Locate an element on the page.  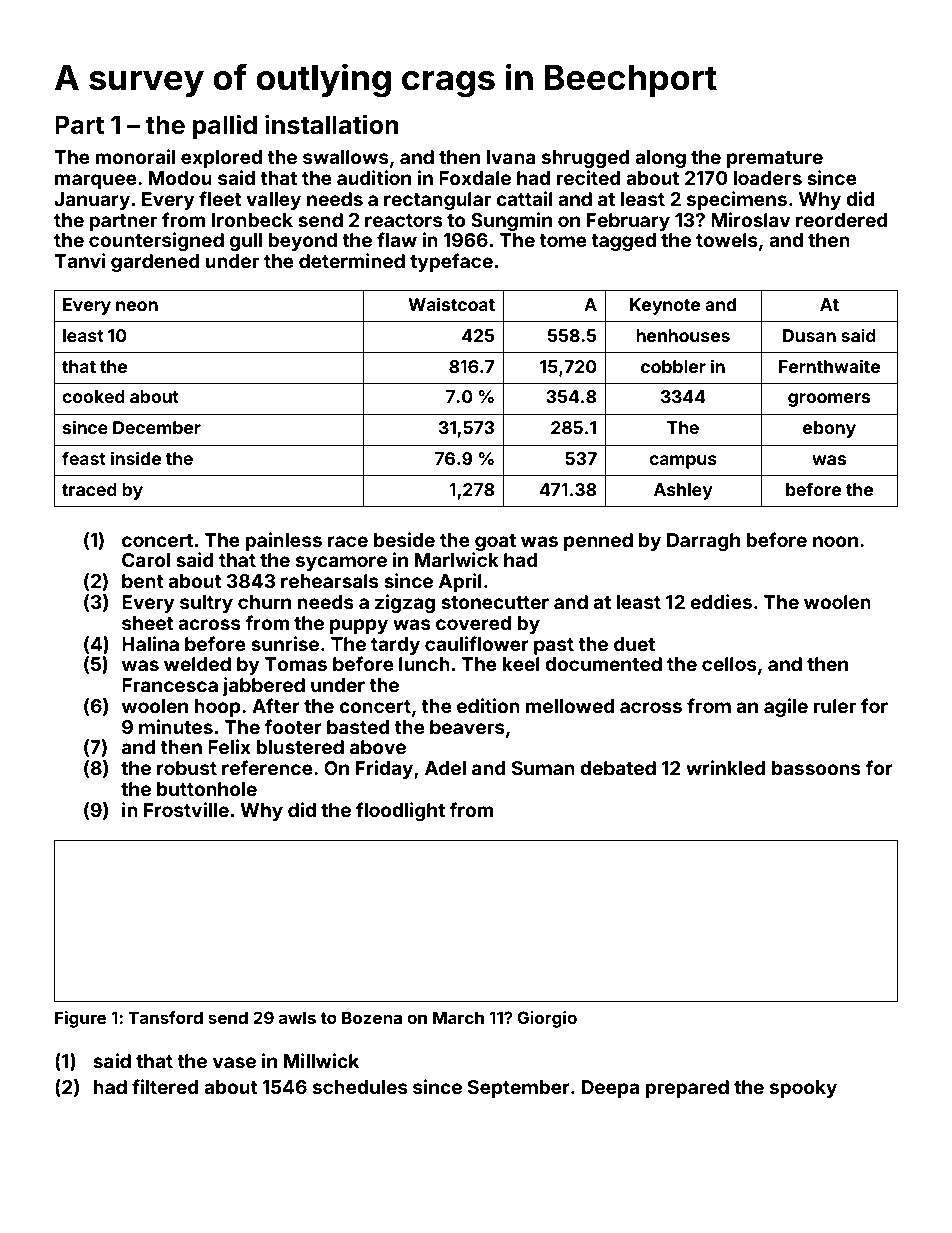
cobbler is located at coordinates (673, 366).
